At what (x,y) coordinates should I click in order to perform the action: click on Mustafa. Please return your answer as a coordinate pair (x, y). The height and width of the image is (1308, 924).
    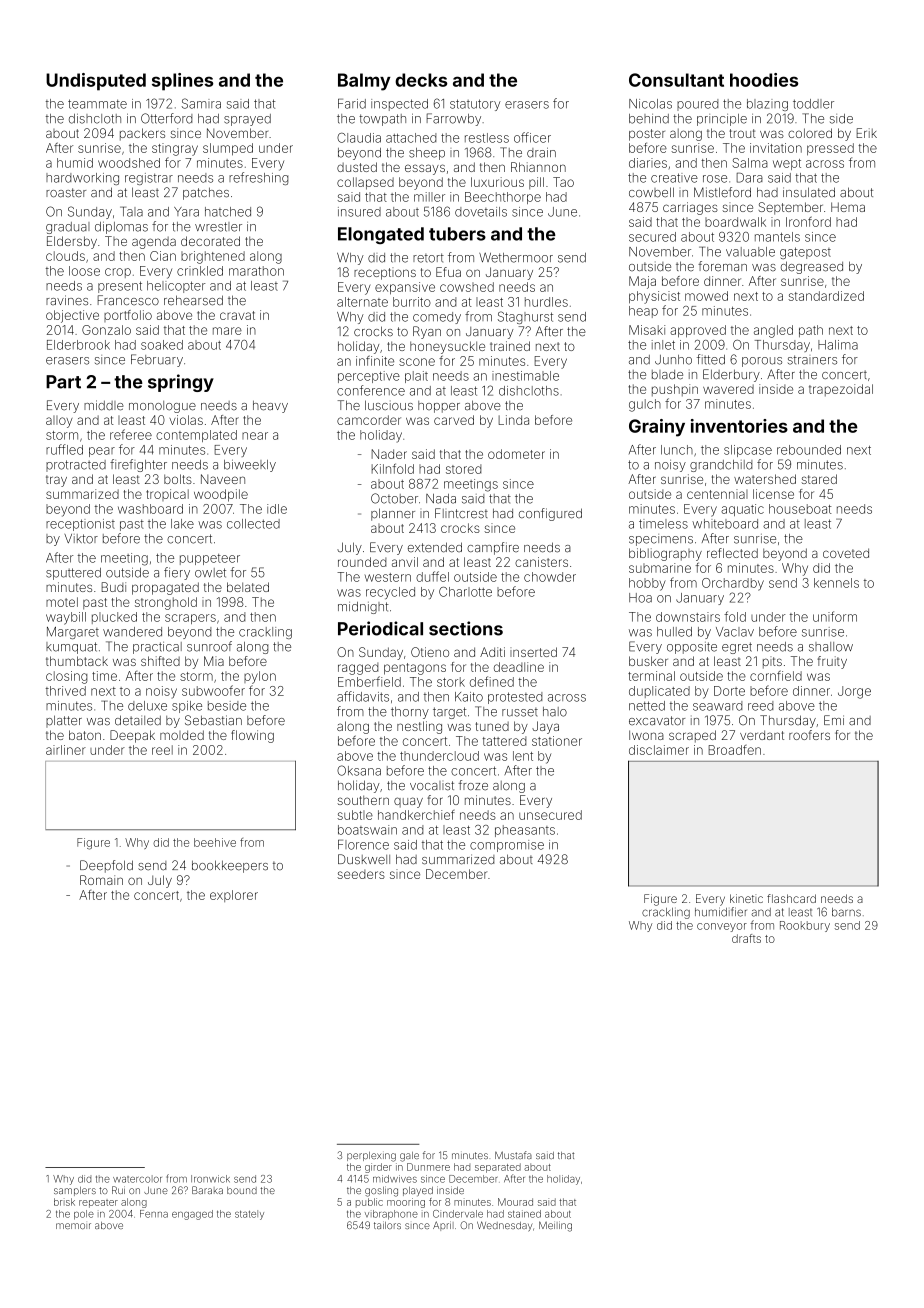
    Looking at the image, I should click on (513, 1155).
